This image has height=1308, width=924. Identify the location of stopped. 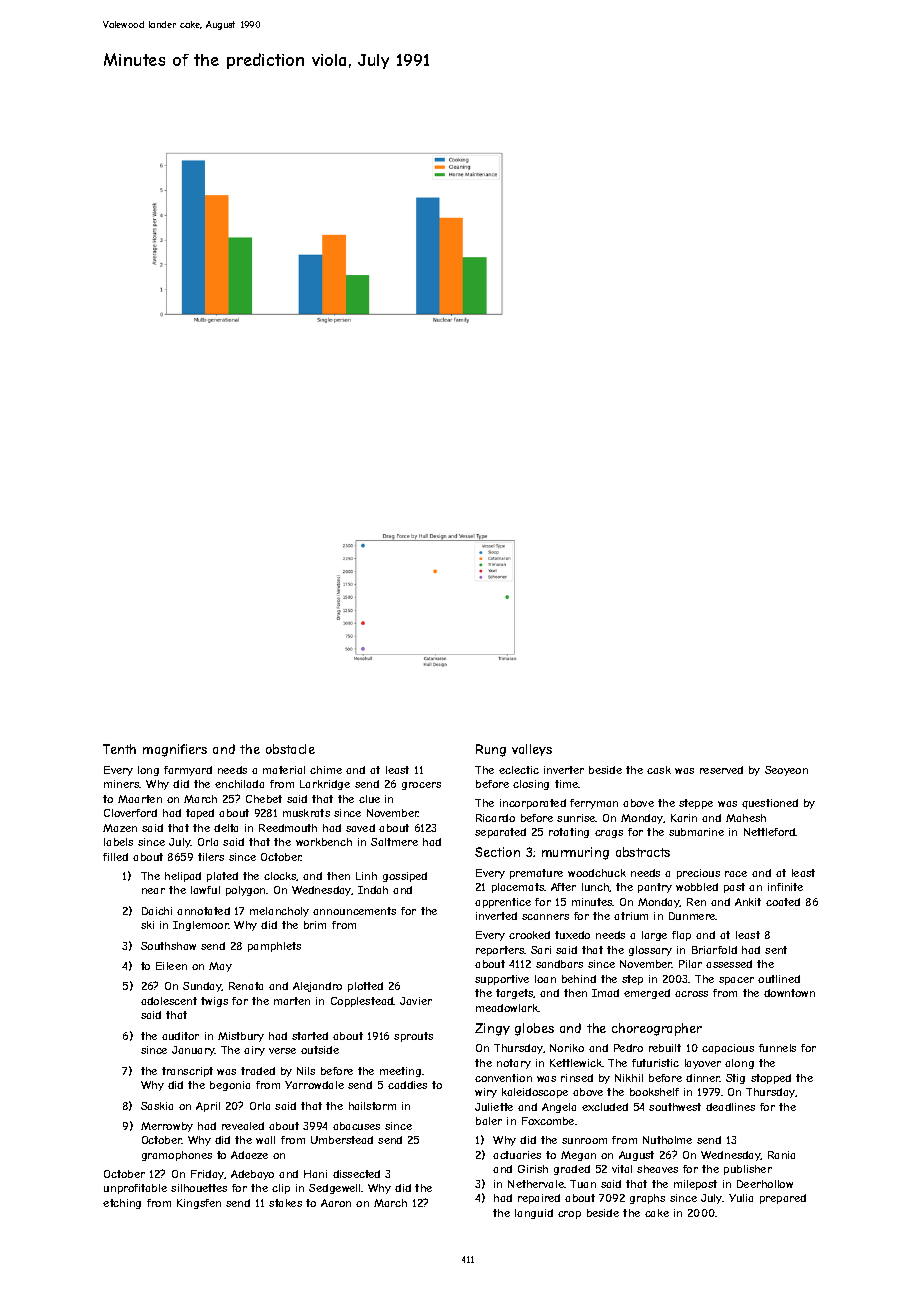
(771, 1079).
